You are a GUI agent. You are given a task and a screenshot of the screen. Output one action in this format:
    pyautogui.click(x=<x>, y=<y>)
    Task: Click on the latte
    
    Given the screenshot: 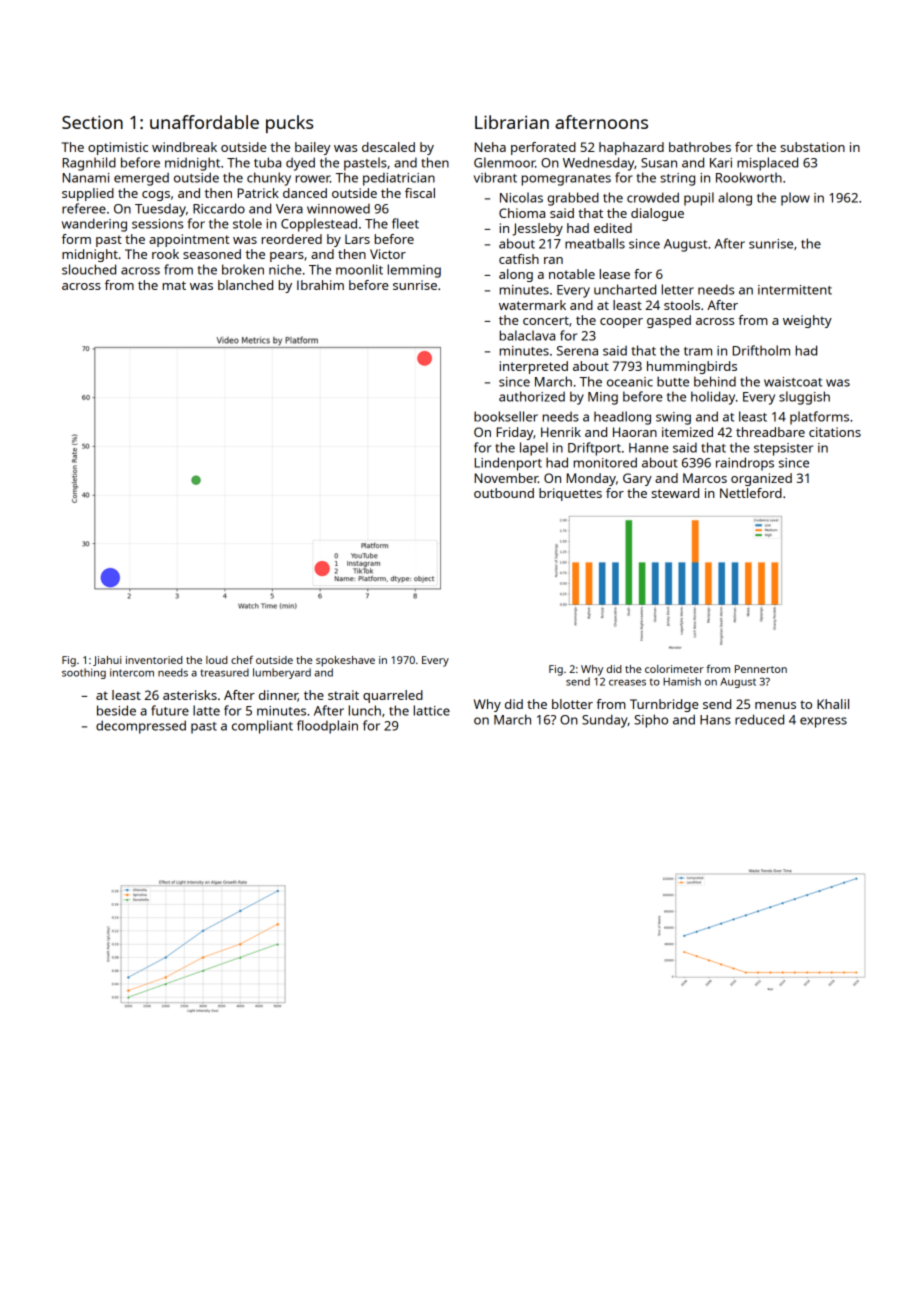 What is the action you would take?
    pyautogui.click(x=206, y=710)
